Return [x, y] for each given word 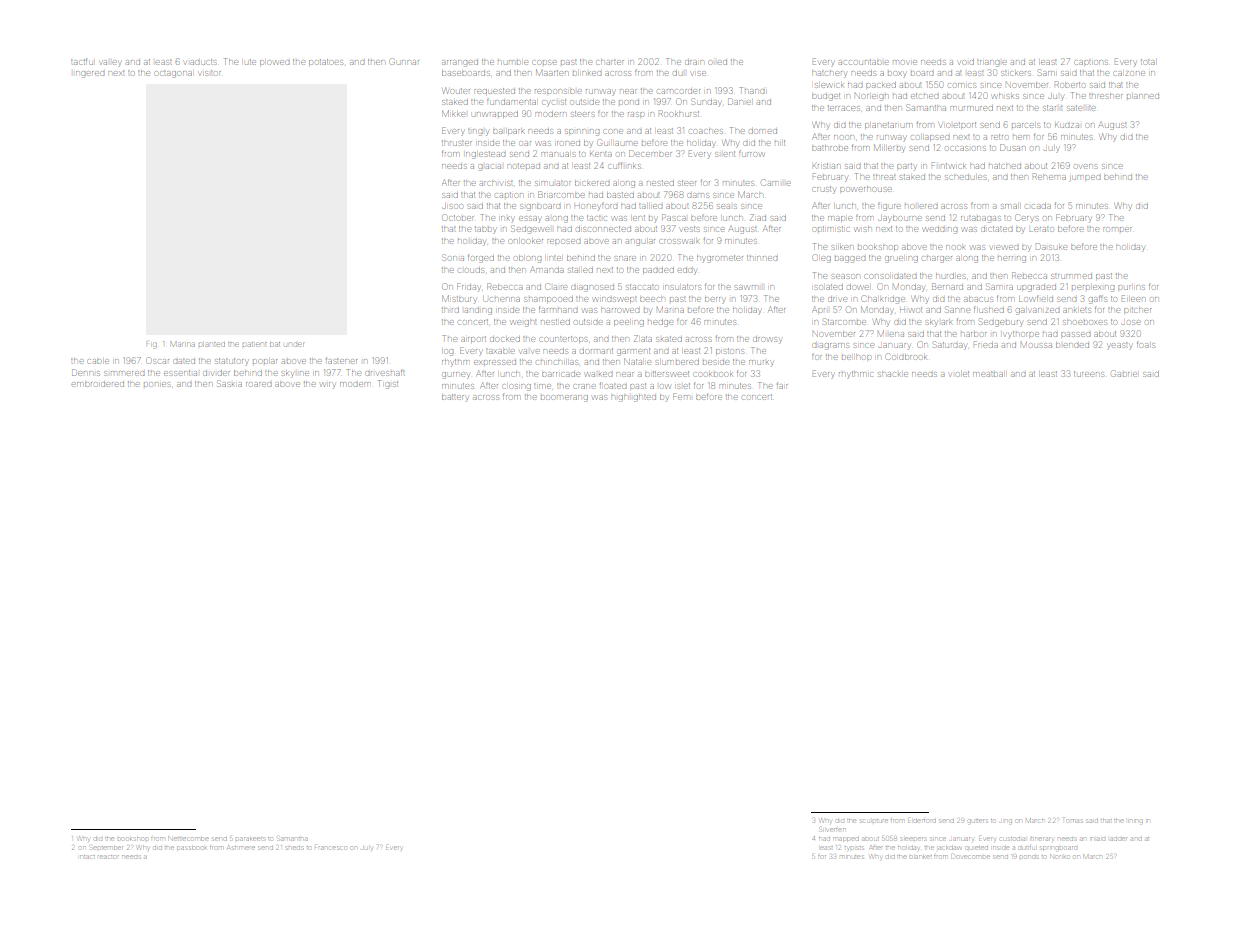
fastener [341, 360]
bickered [592, 183]
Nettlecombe [188, 838]
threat [884, 177]
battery [455, 398]
